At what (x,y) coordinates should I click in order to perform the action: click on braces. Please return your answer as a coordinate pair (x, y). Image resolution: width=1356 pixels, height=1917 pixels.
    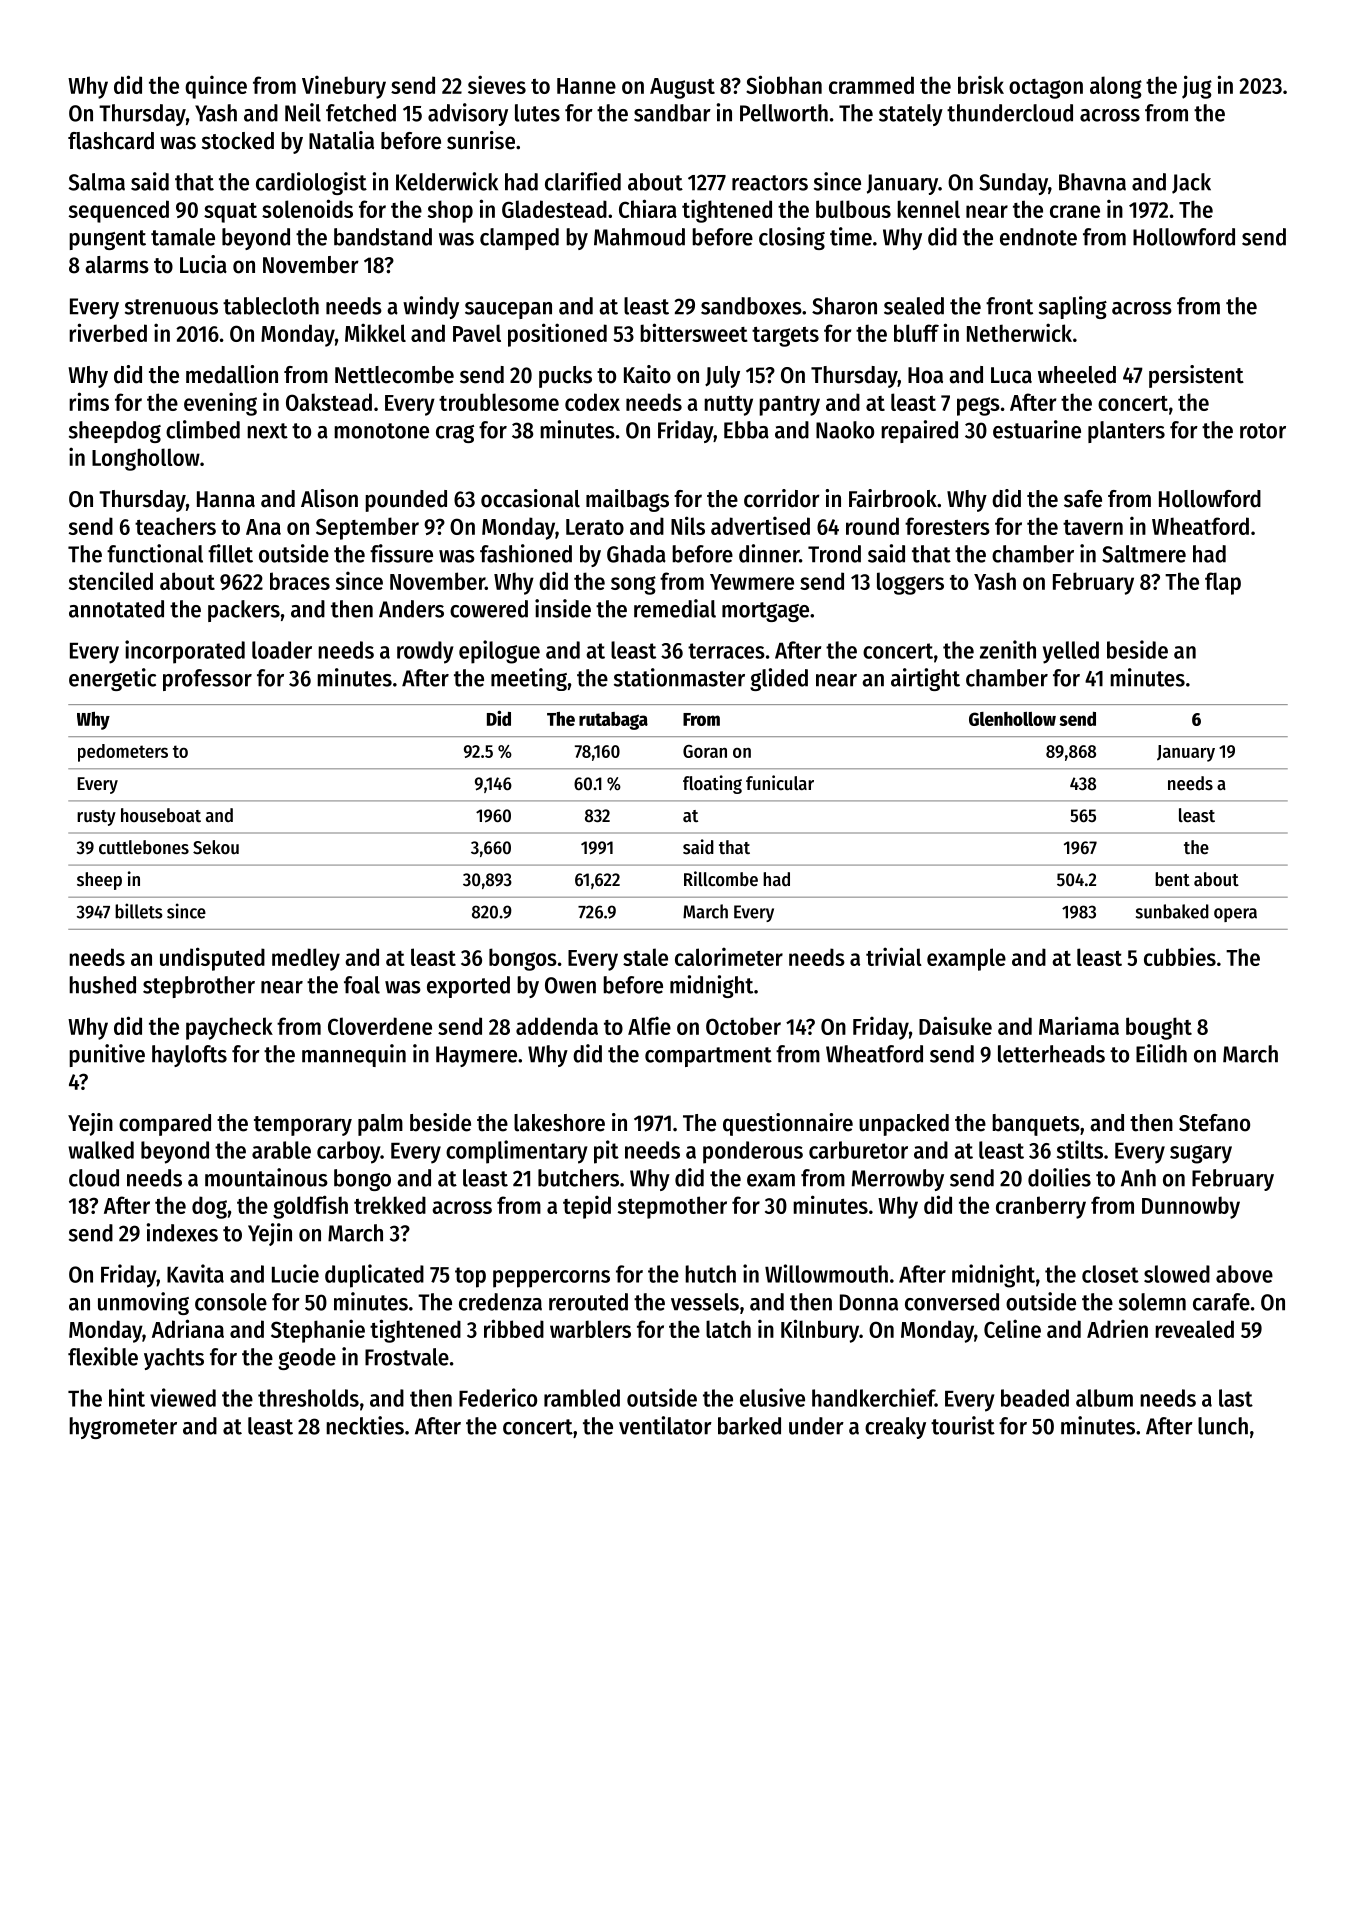
    Looking at the image, I should click on (300, 581).
